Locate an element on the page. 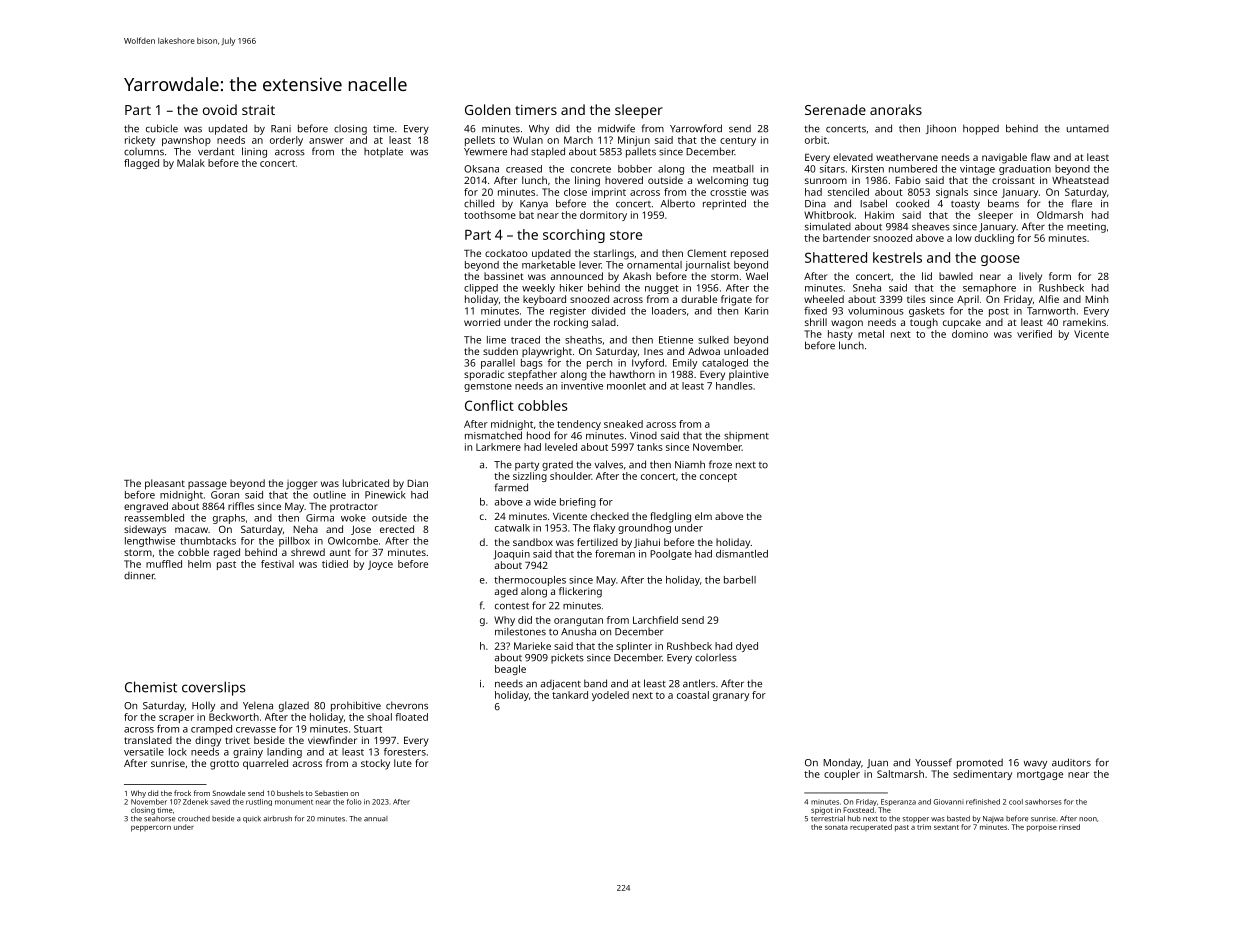 Image resolution: width=1233 pixels, height=952 pixels. keyboard is located at coordinates (544, 300).
